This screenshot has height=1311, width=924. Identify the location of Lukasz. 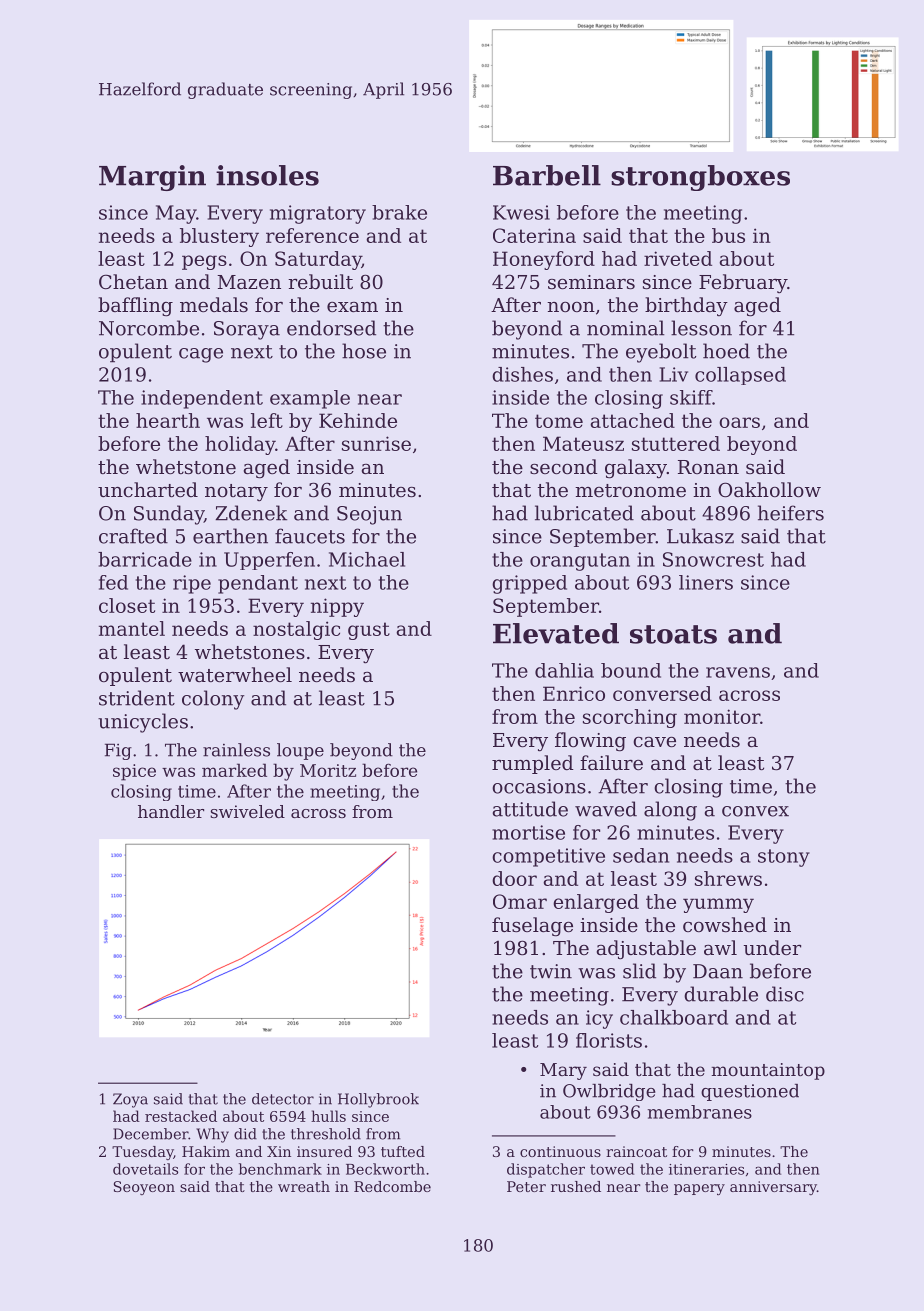
(700, 536).
